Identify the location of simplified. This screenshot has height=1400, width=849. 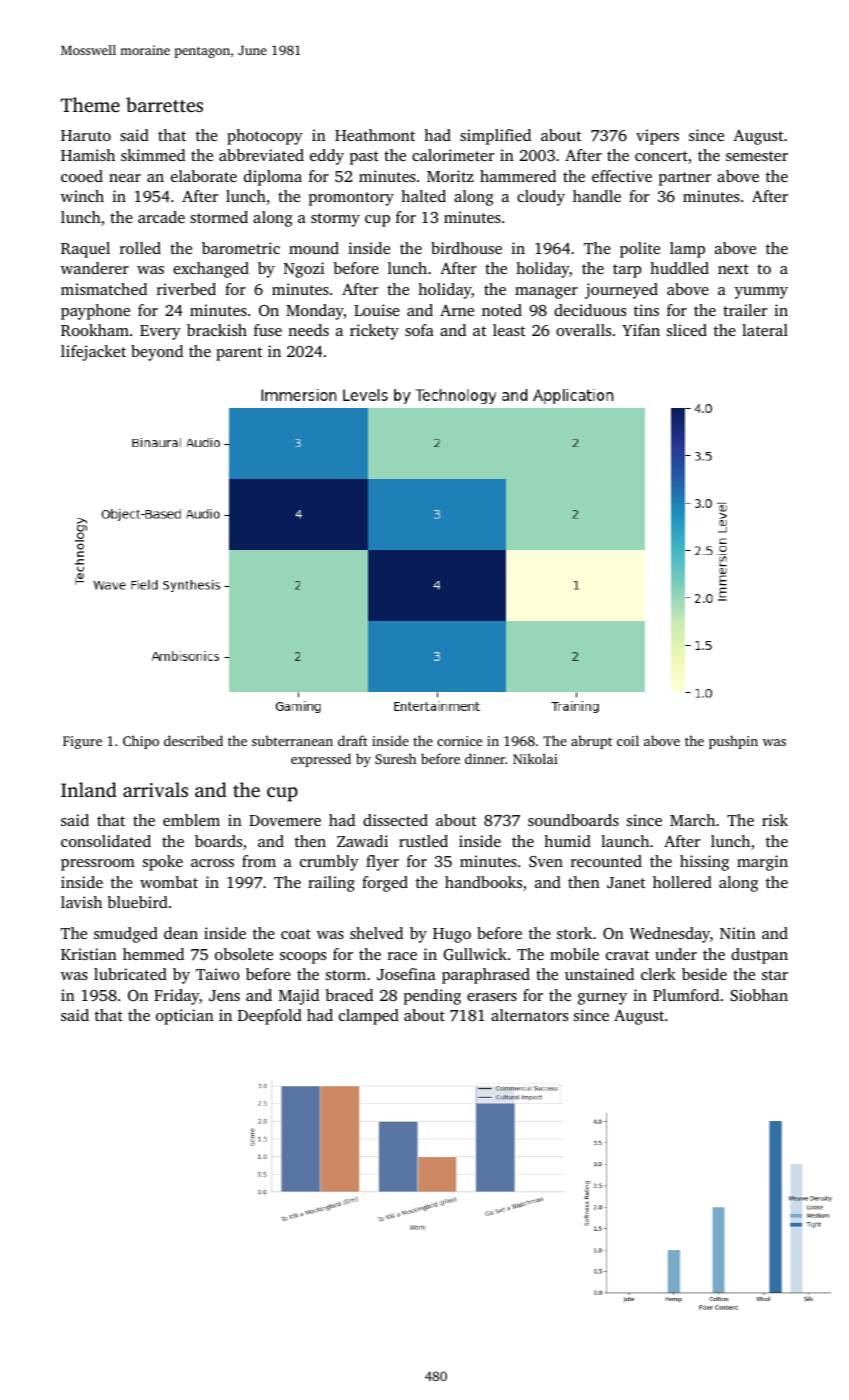
(495, 137).
